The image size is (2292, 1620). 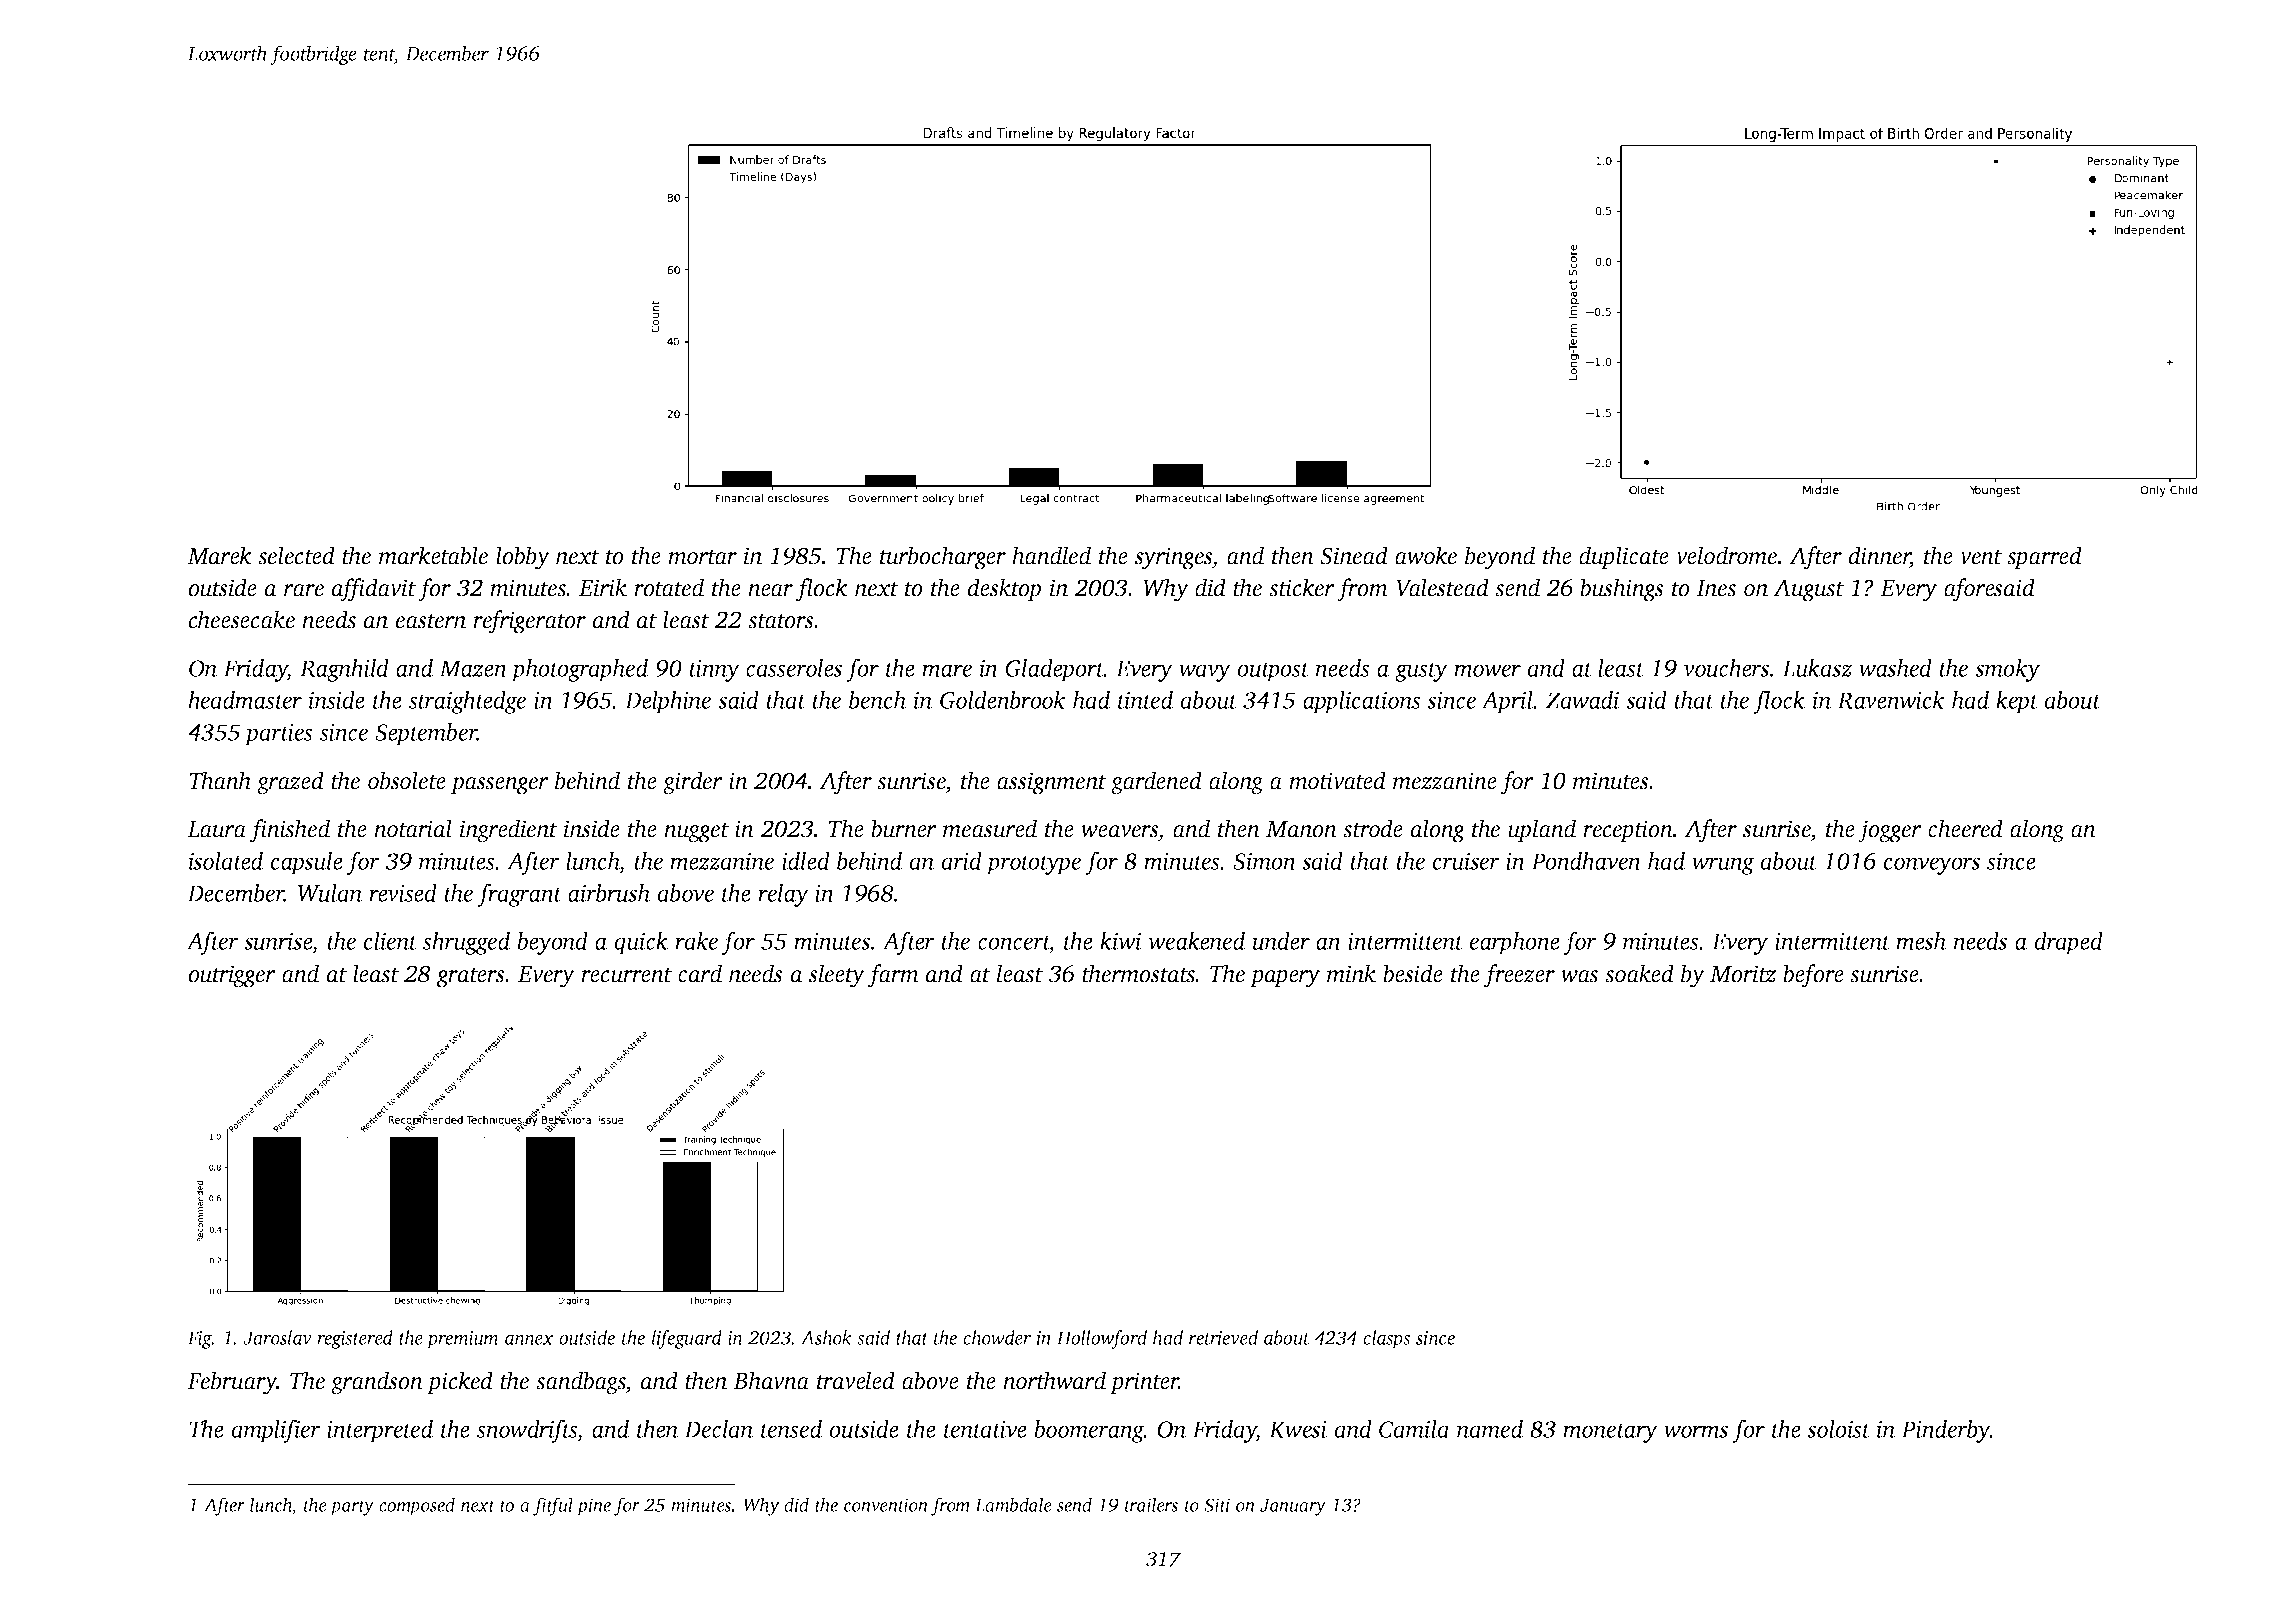 What do you see at coordinates (593, 1507) in the screenshot?
I see `pine` at bounding box center [593, 1507].
